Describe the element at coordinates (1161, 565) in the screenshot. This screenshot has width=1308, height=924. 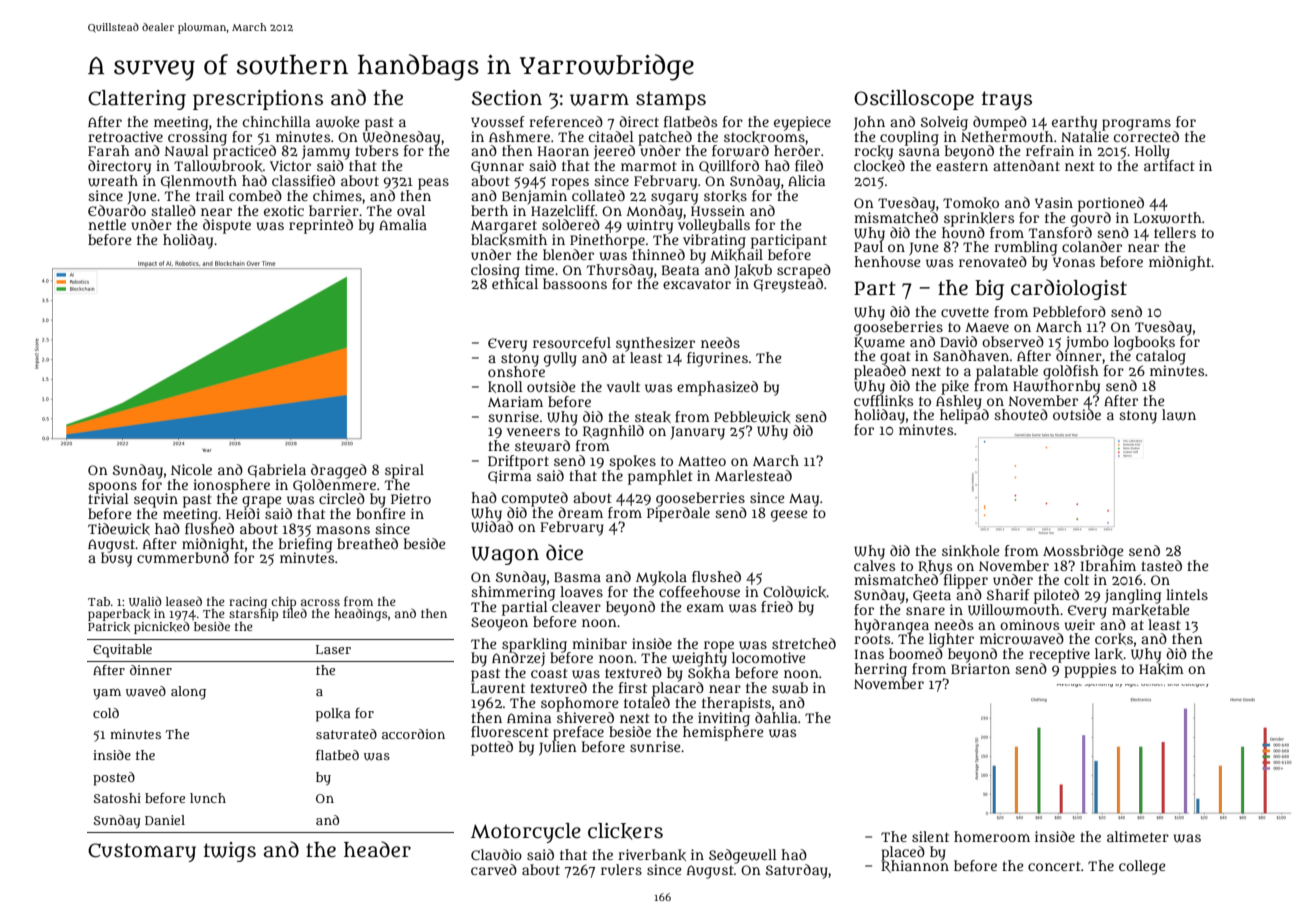
I see `tasted` at that location.
